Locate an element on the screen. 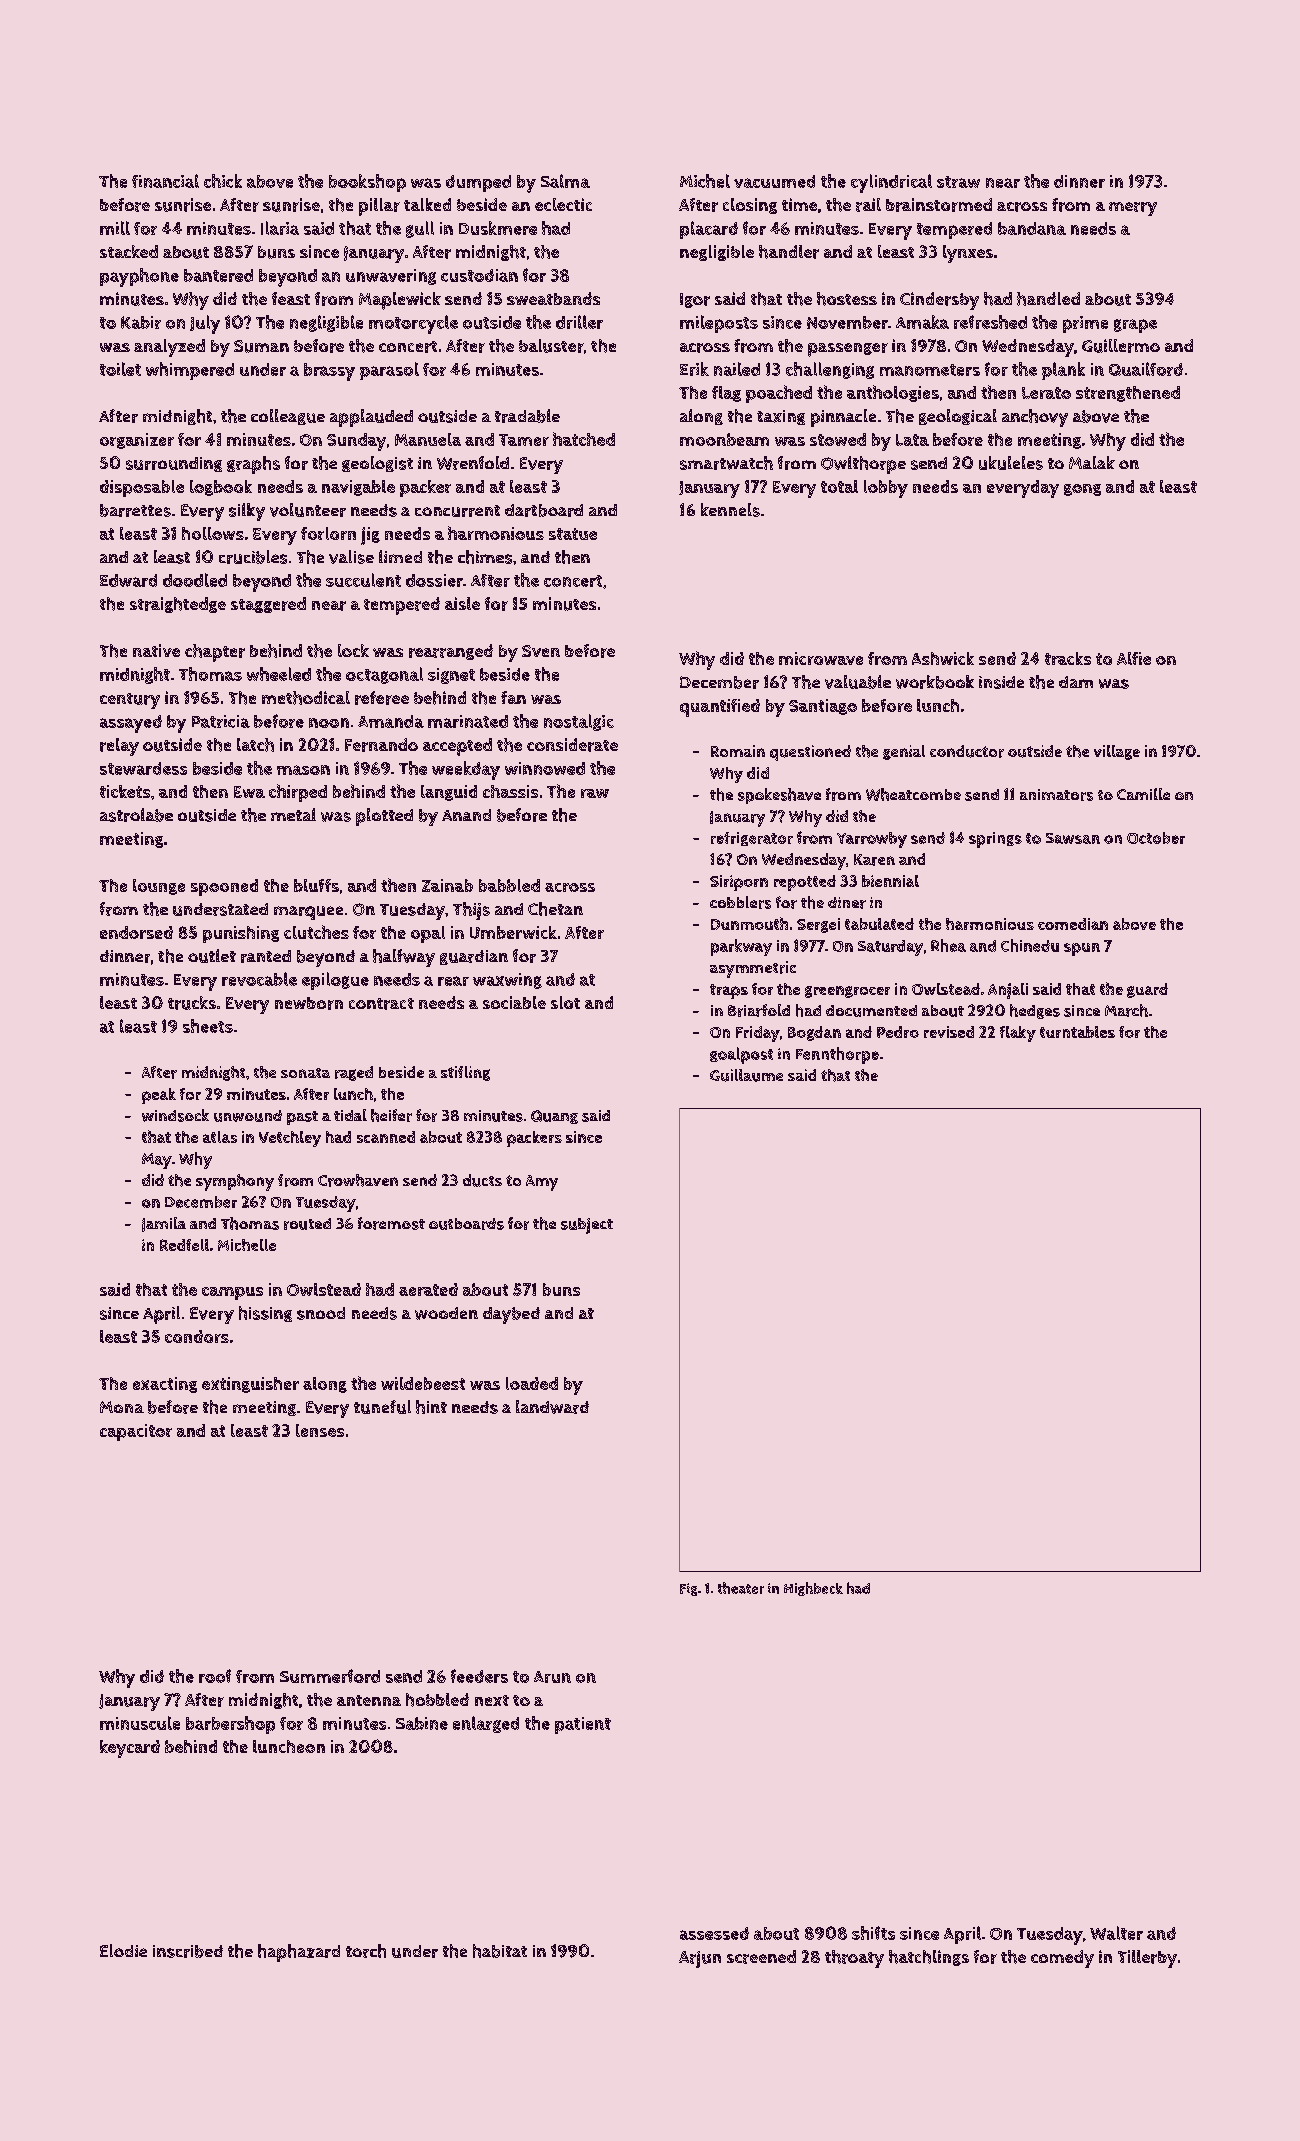 Image resolution: width=1300 pixels, height=2141 pixels. prime is located at coordinates (1085, 324).
